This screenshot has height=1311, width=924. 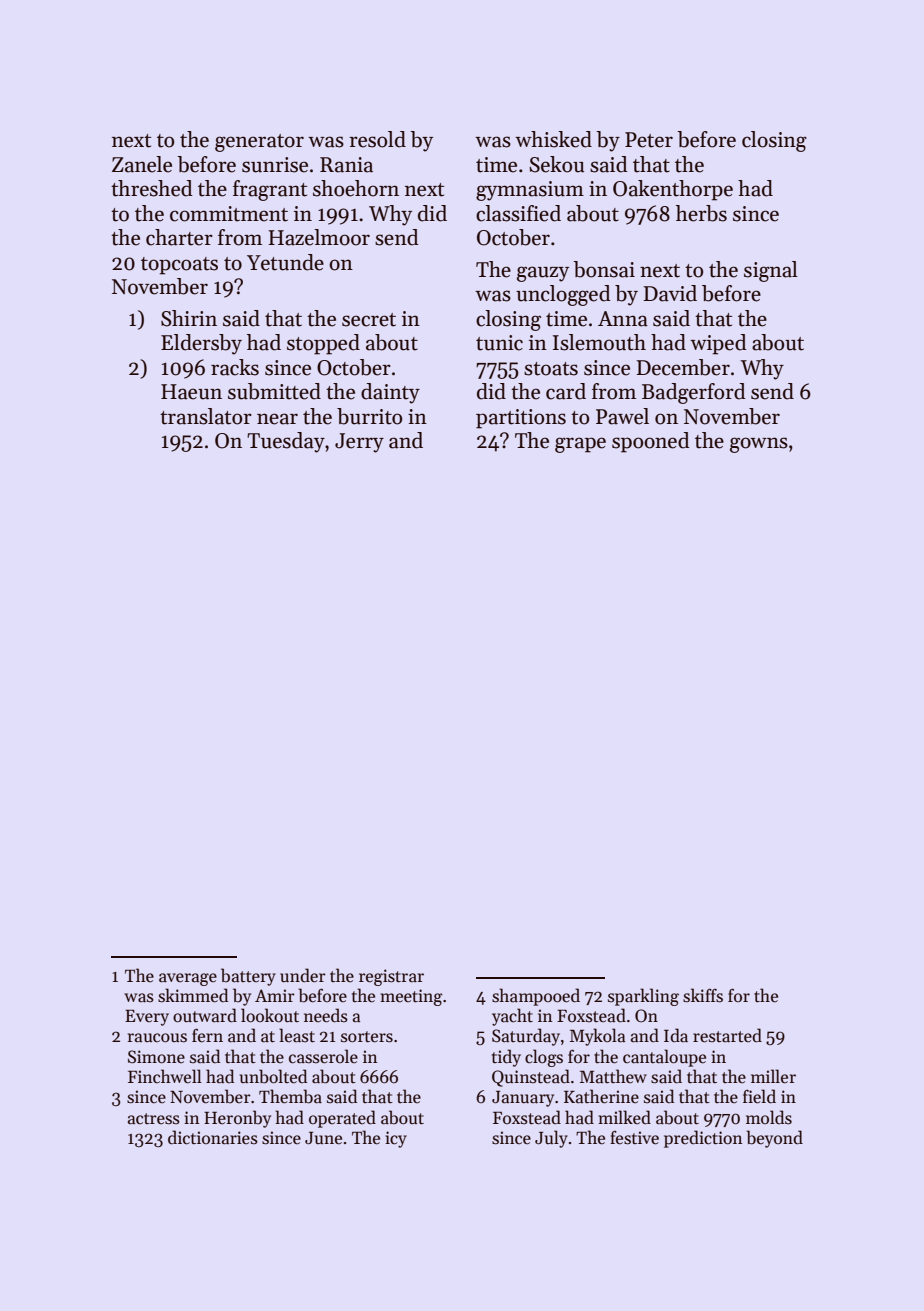 I want to click on Jerry, so click(x=359, y=443).
